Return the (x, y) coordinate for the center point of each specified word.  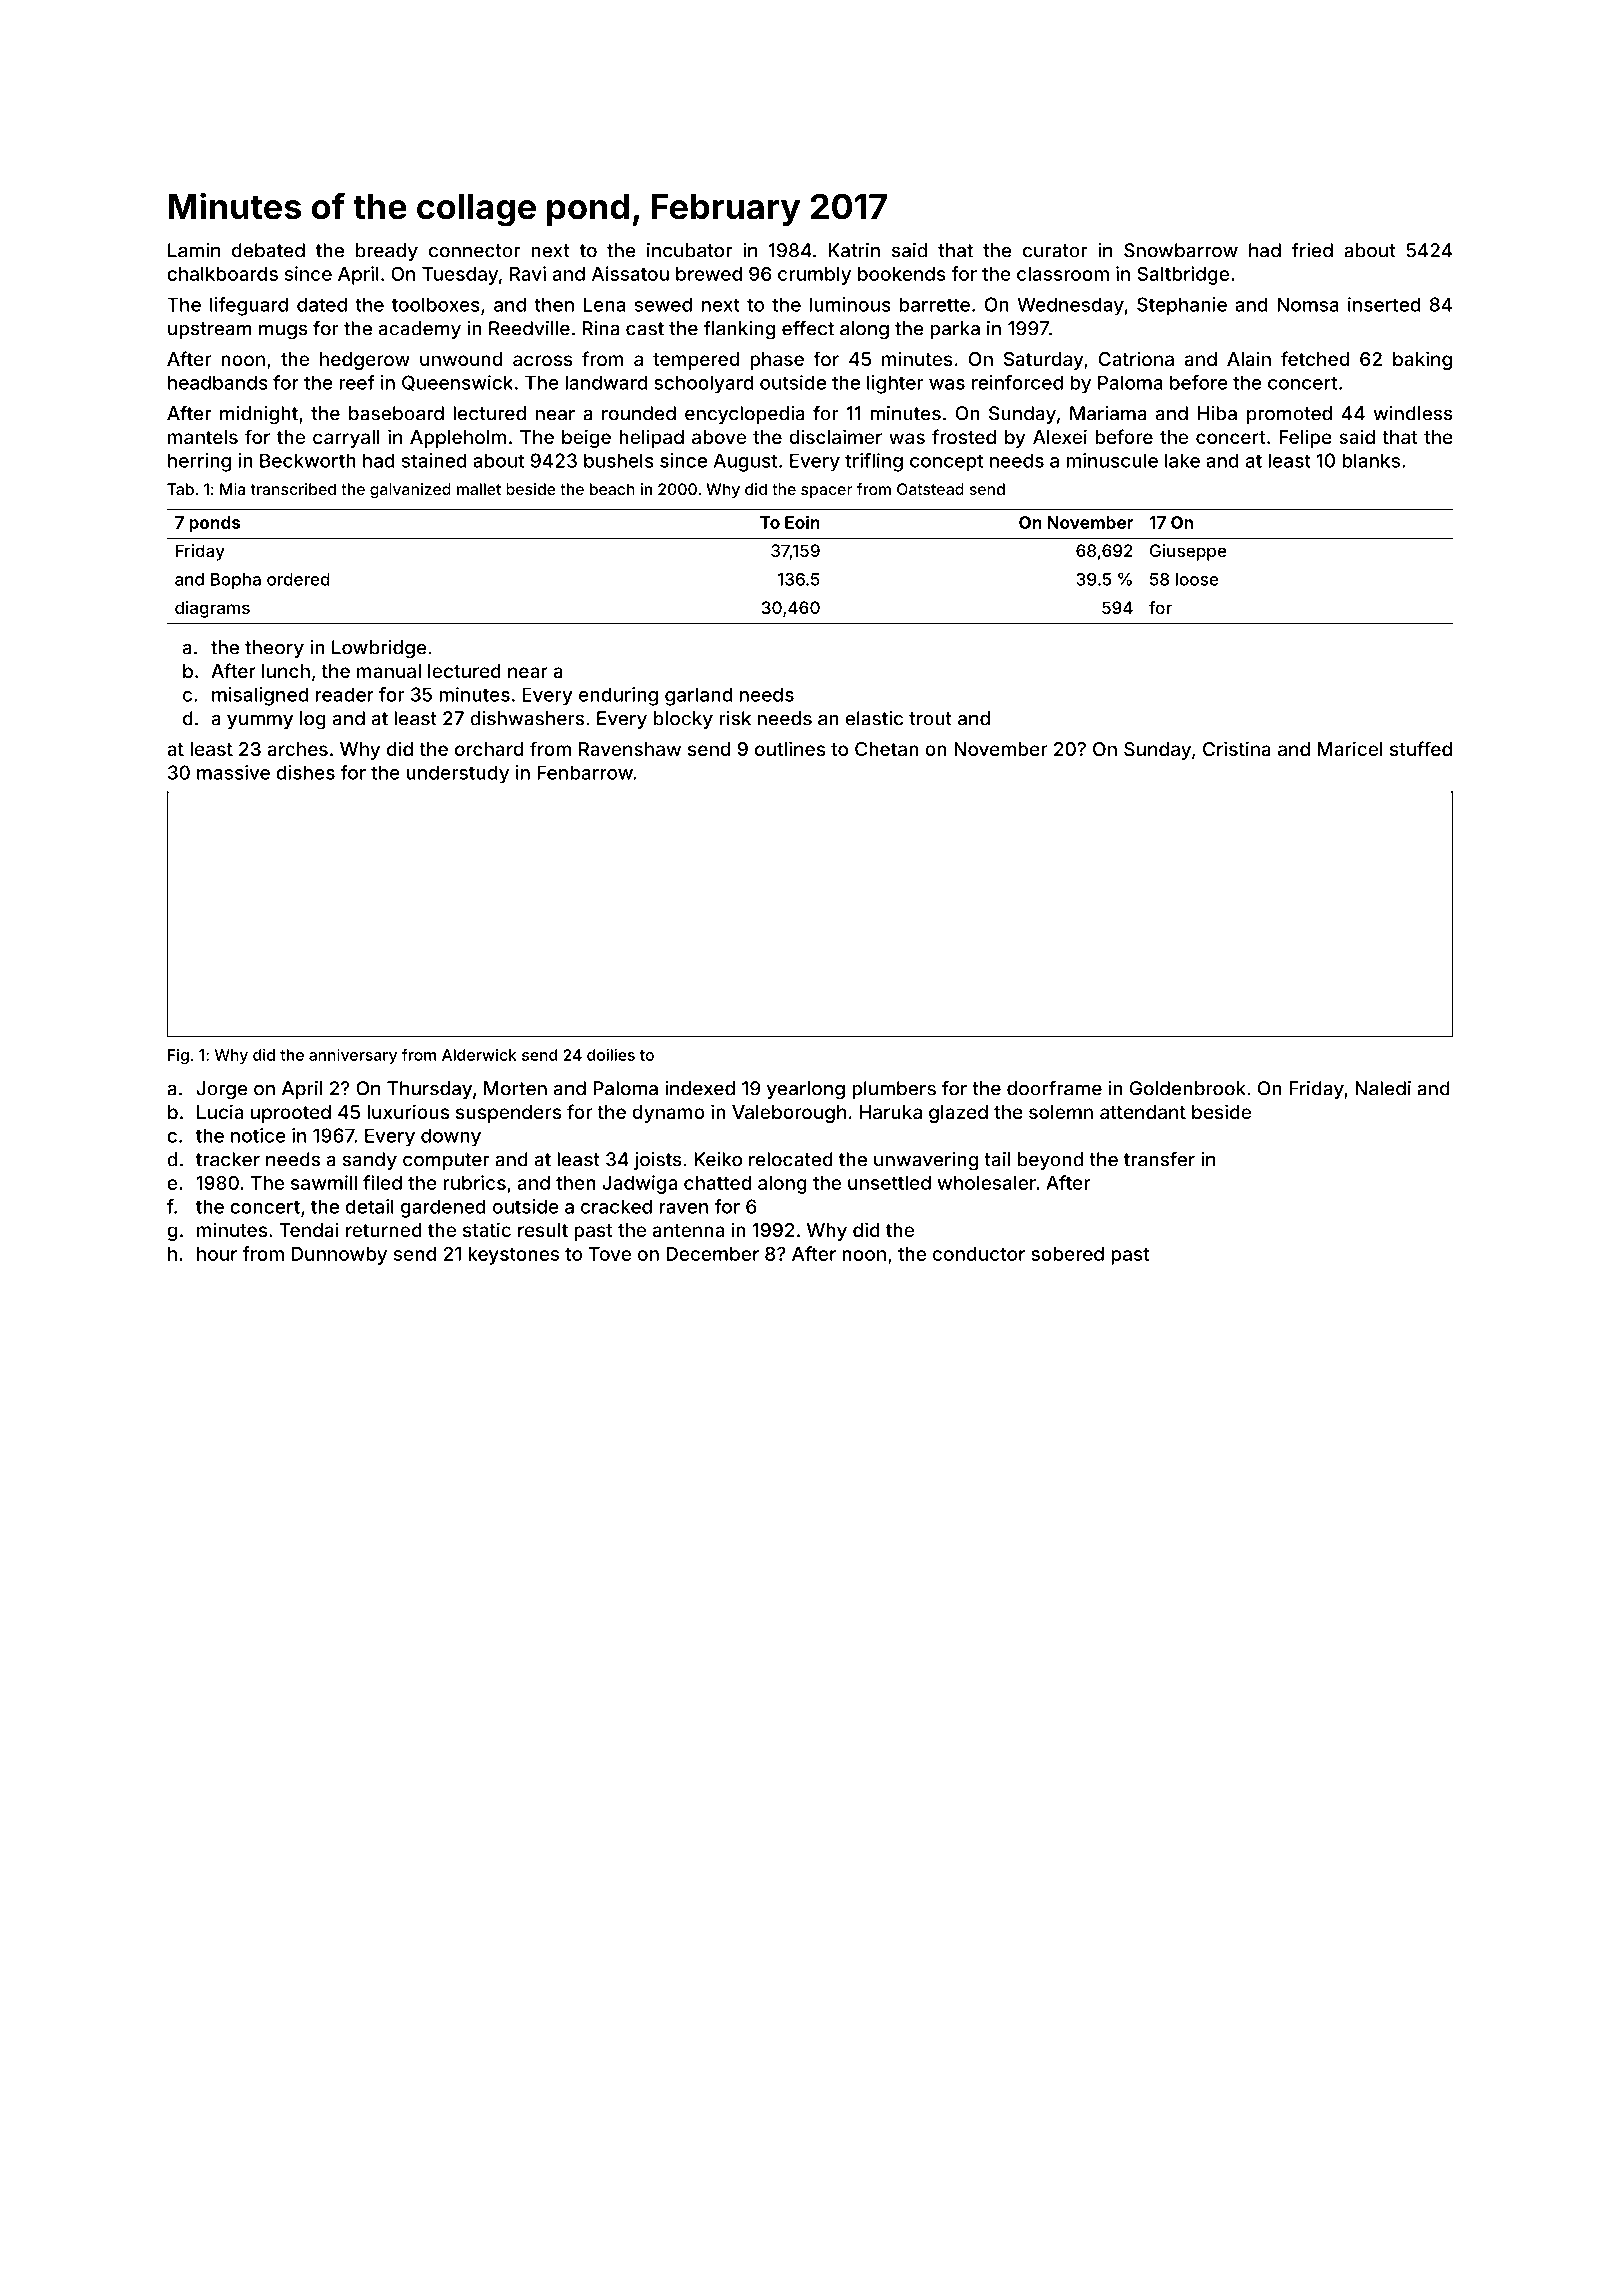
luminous (850, 304)
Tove (610, 1254)
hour (217, 1254)
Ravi (528, 273)
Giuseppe (1188, 552)
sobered (1067, 1254)
